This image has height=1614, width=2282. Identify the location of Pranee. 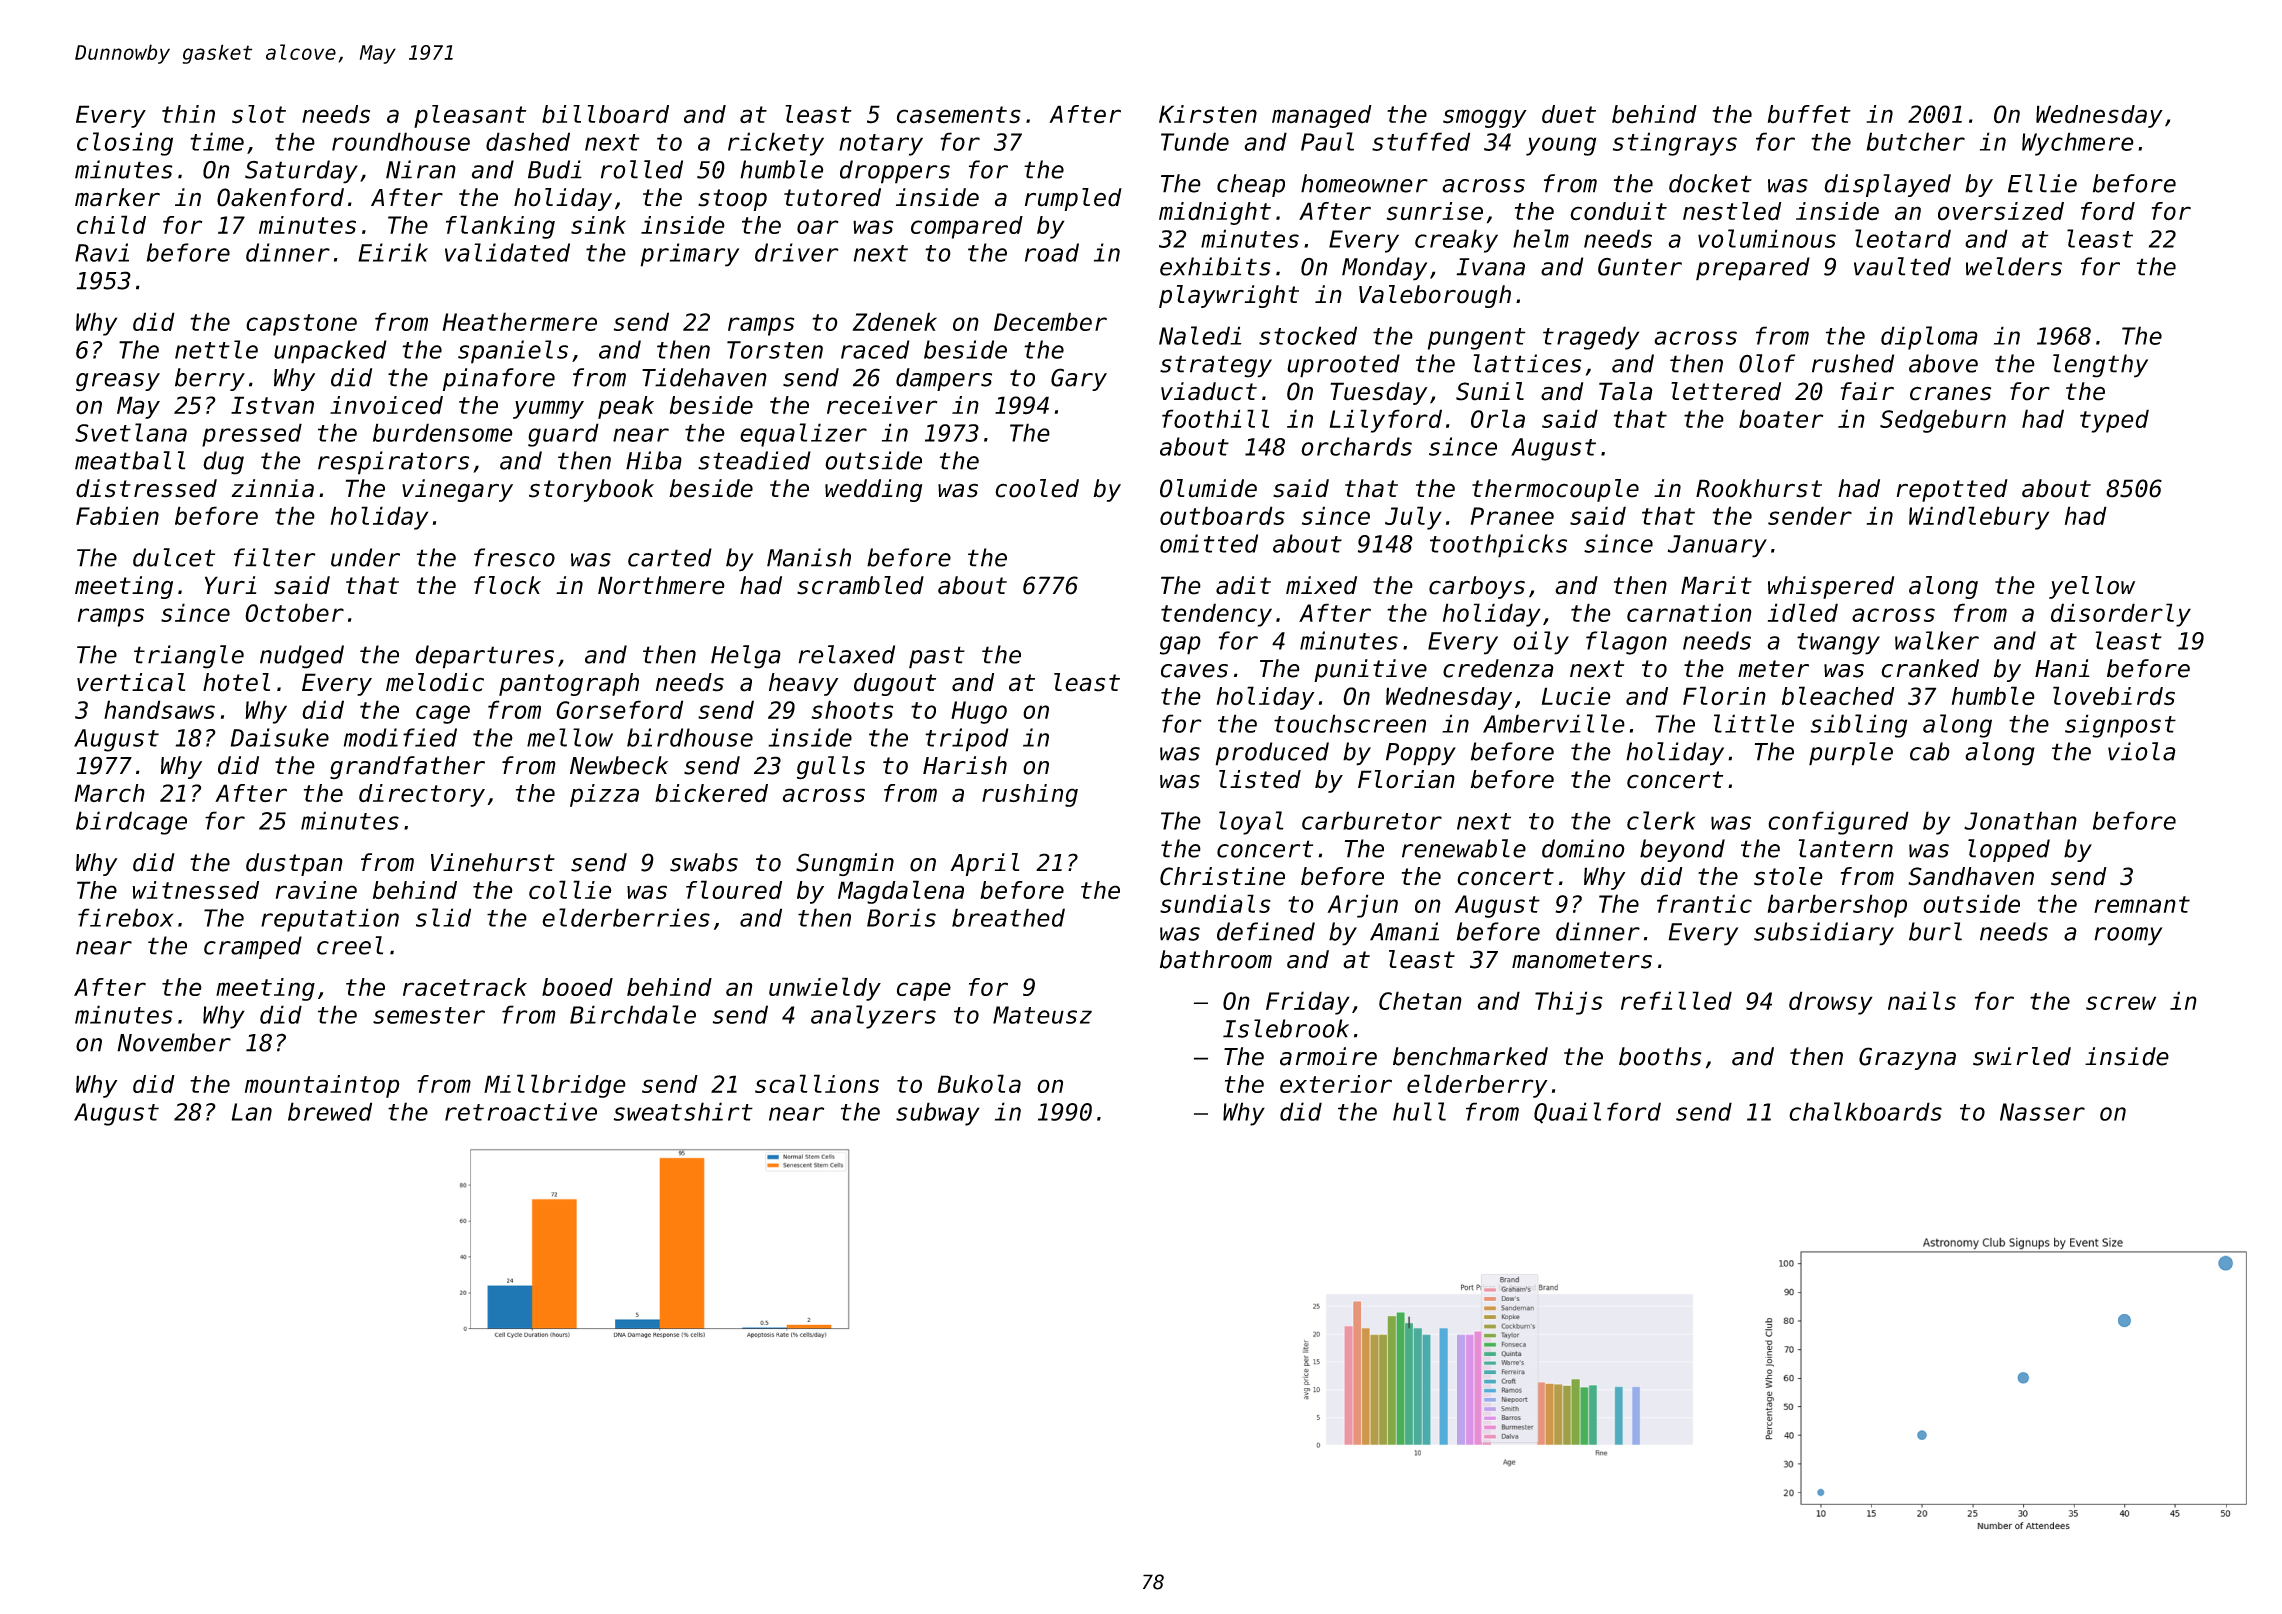
(1512, 516).
